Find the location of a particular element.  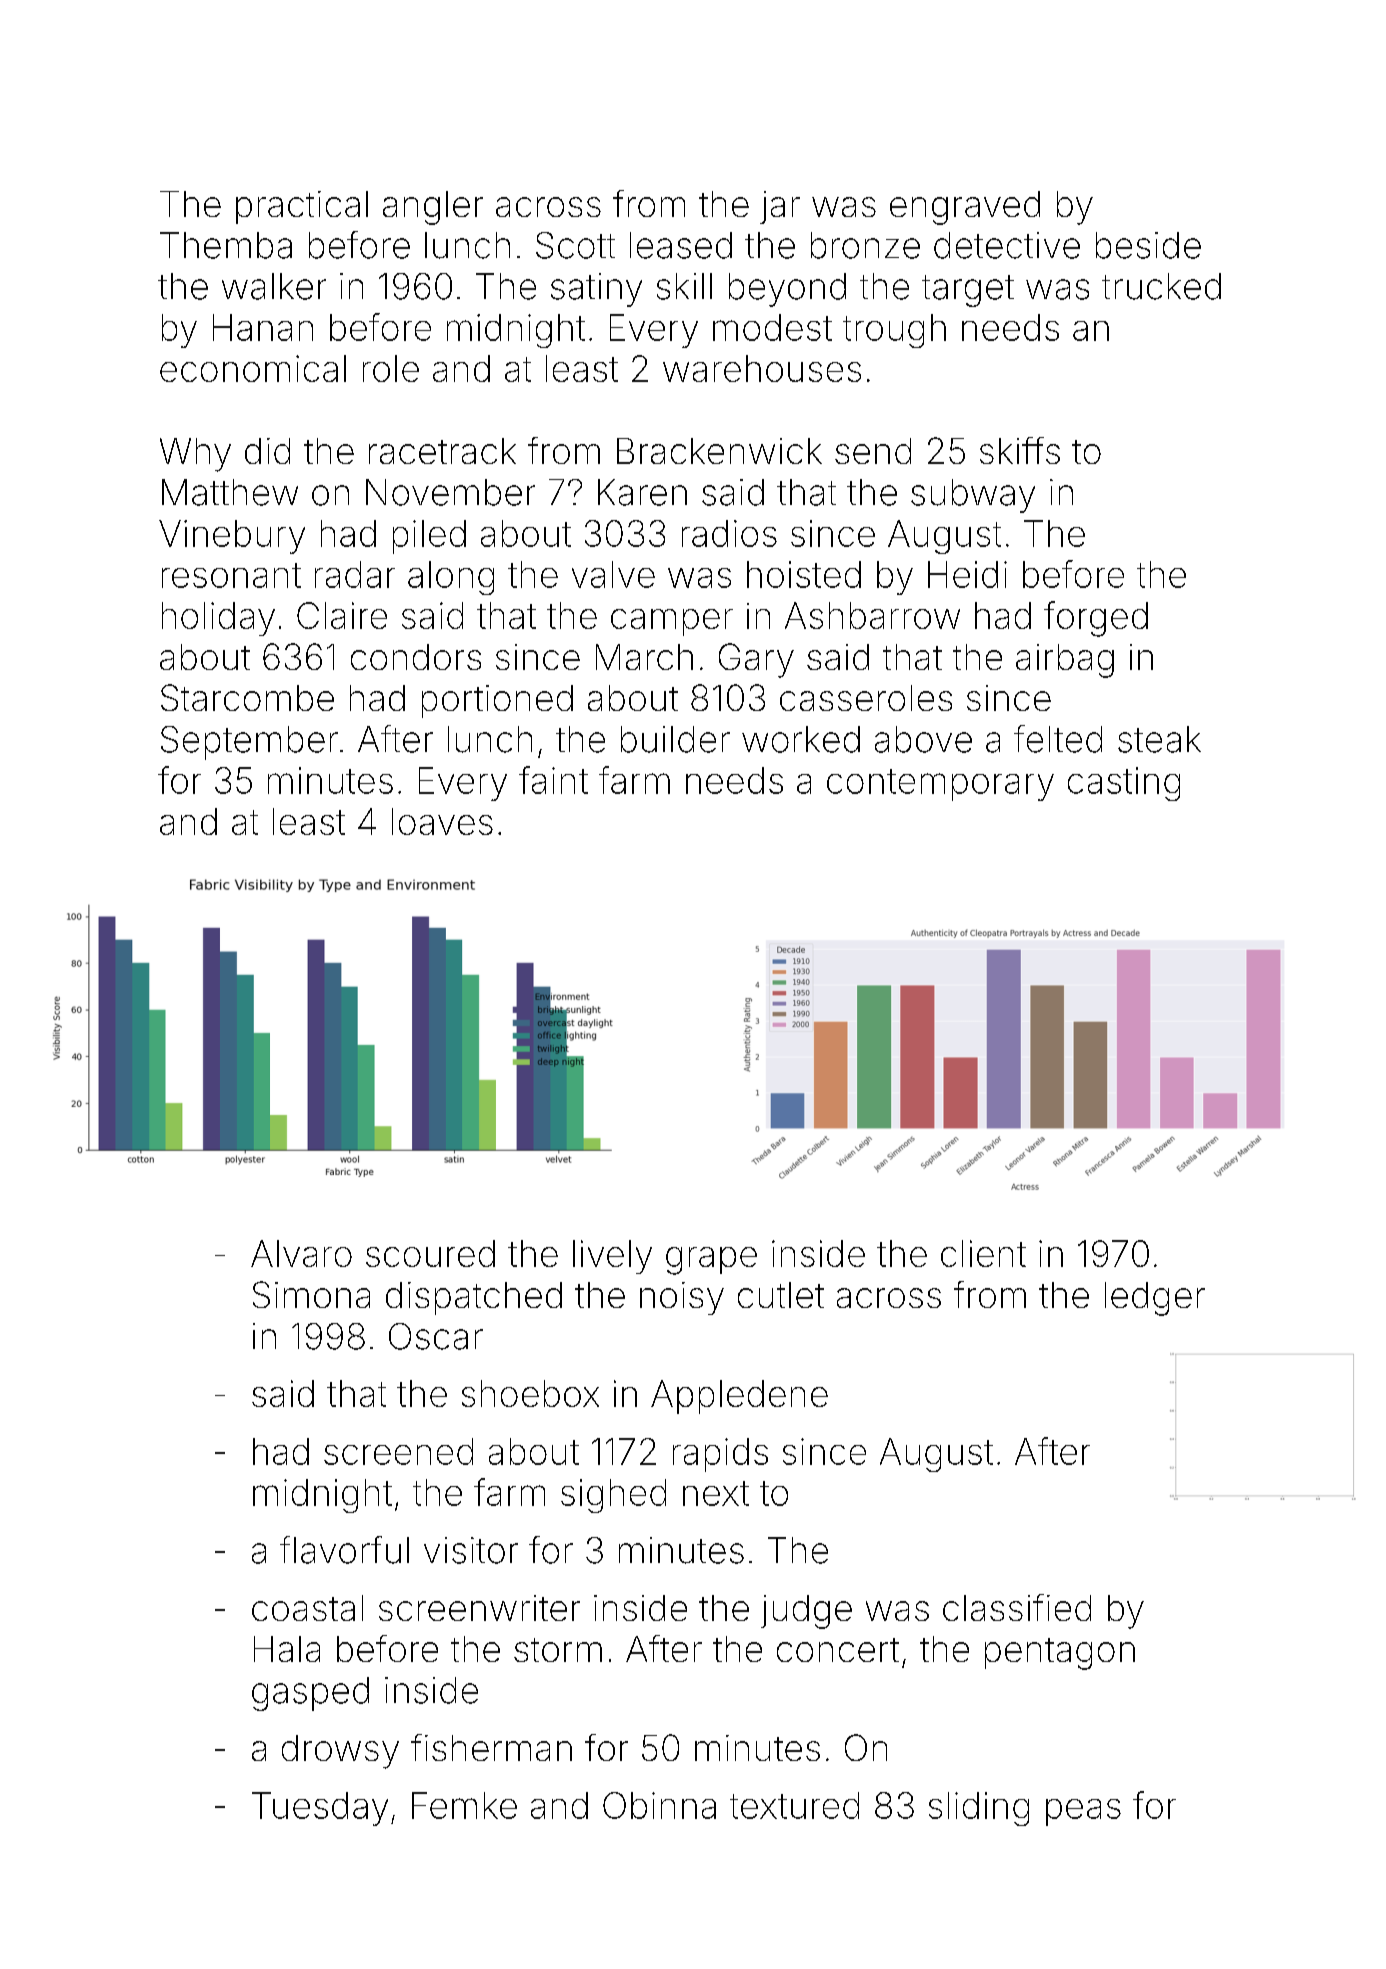

Starcombe is located at coordinates (247, 697).
